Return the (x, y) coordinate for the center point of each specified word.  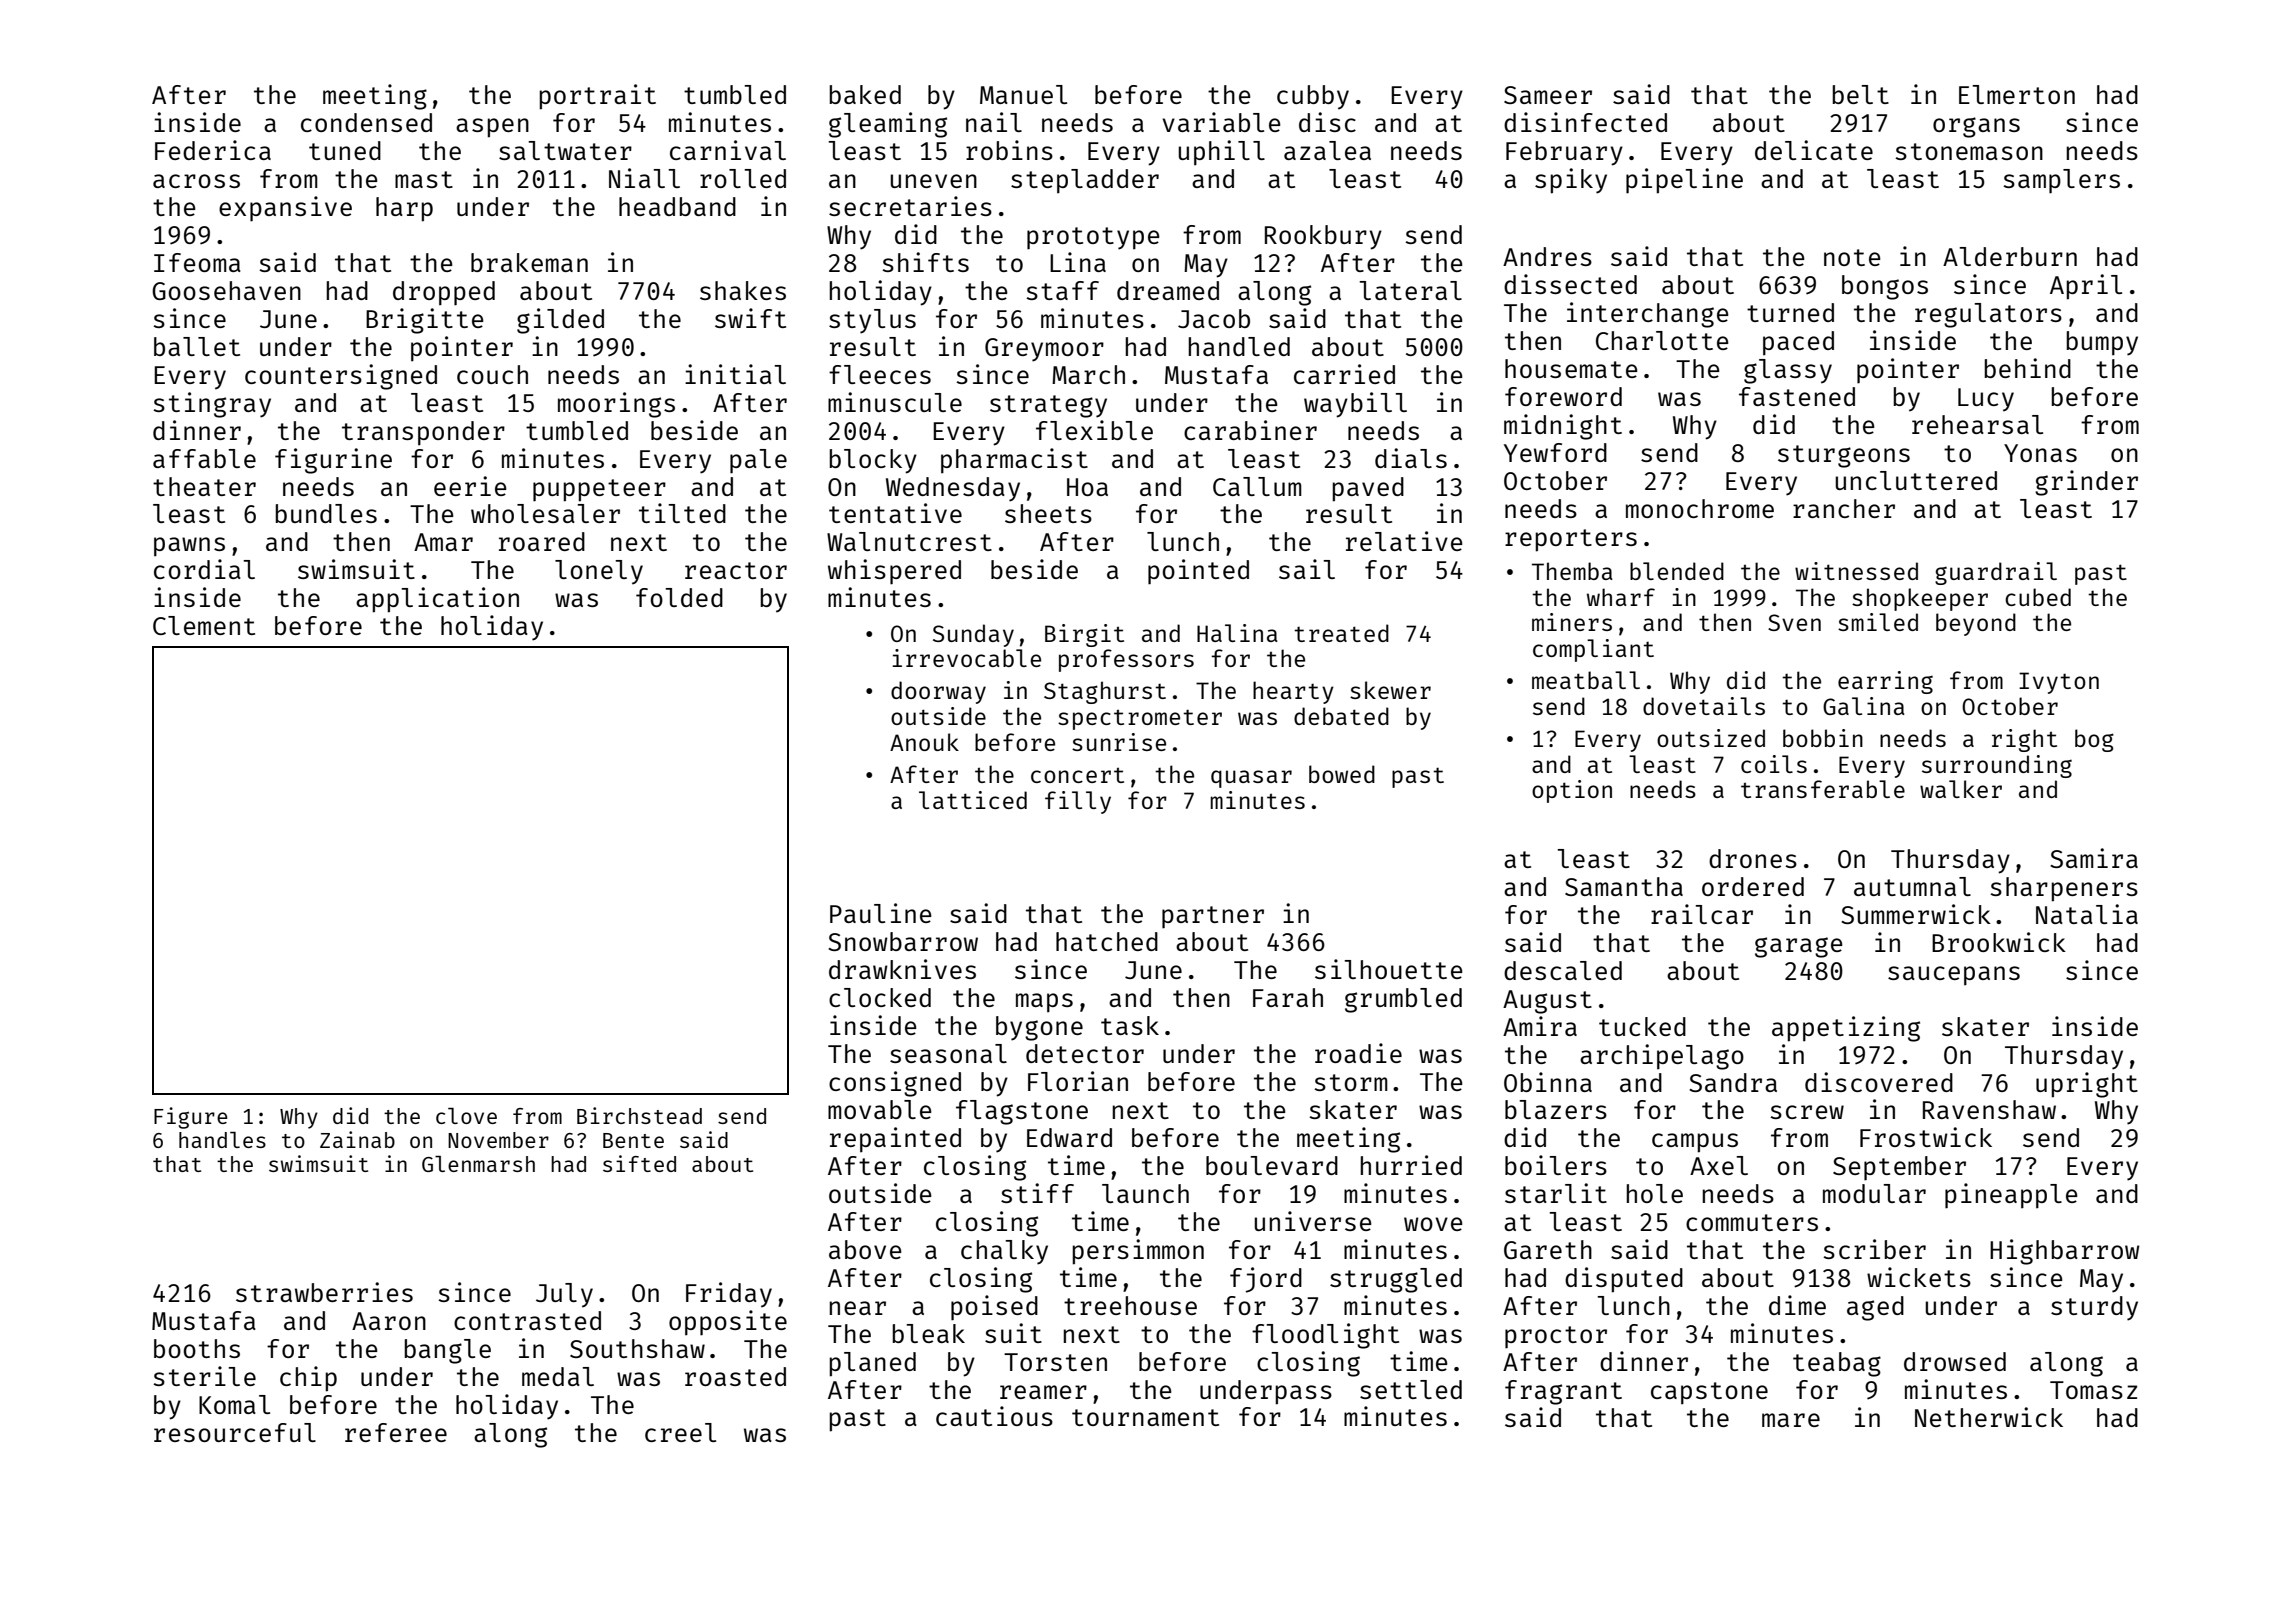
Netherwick (1989, 1417)
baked (865, 94)
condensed (366, 122)
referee (396, 1432)
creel (680, 1432)
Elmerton (2017, 94)
